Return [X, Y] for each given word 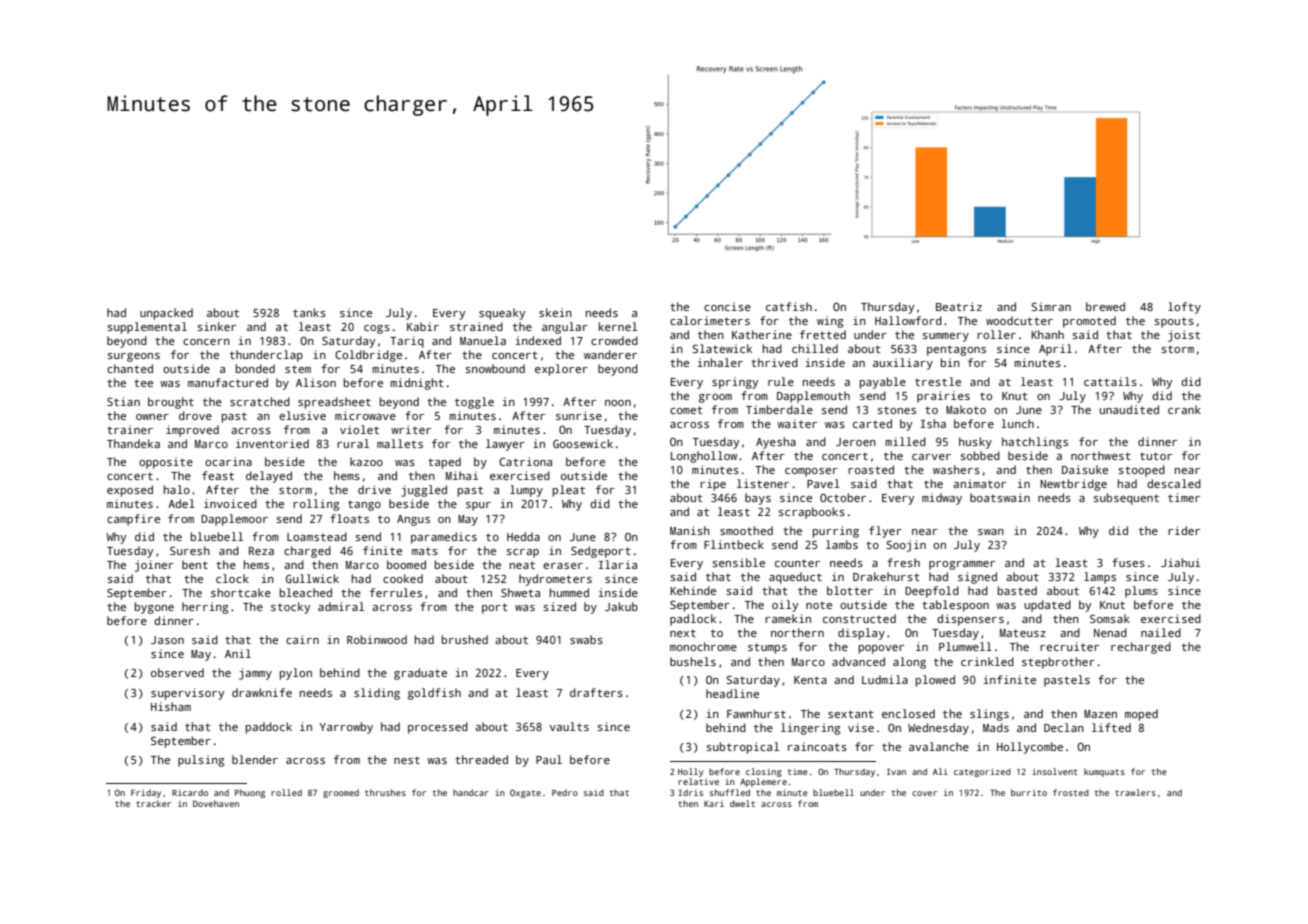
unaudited [1129, 409]
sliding [377, 694]
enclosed [908, 713]
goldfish [434, 694]
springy [735, 383]
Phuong [250, 793]
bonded [255, 368]
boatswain [1000, 497]
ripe [713, 485]
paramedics [444, 538]
